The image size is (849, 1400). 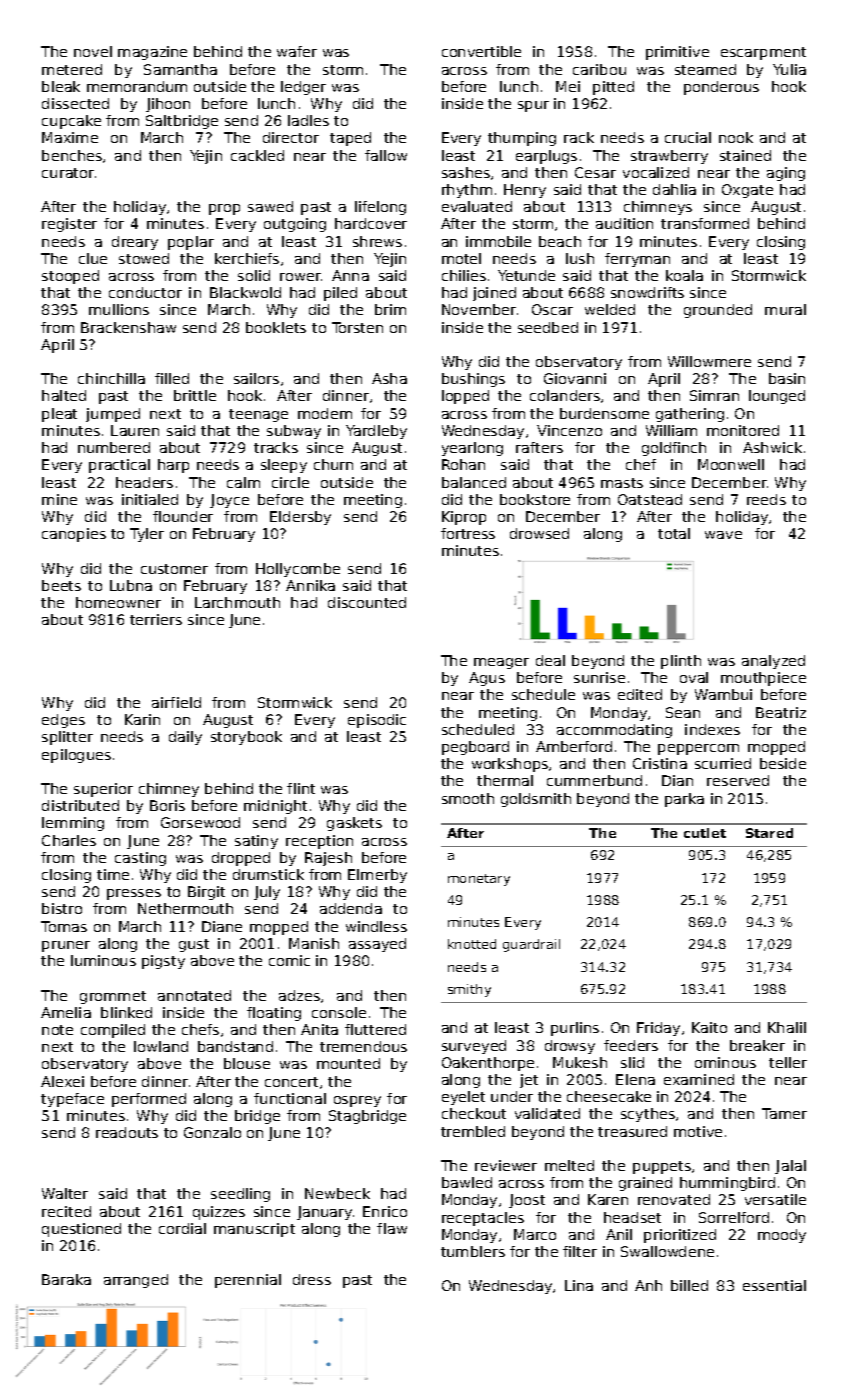 What do you see at coordinates (789, 69) in the document?
I see `Yulia` at bounding box center [789, 69].
